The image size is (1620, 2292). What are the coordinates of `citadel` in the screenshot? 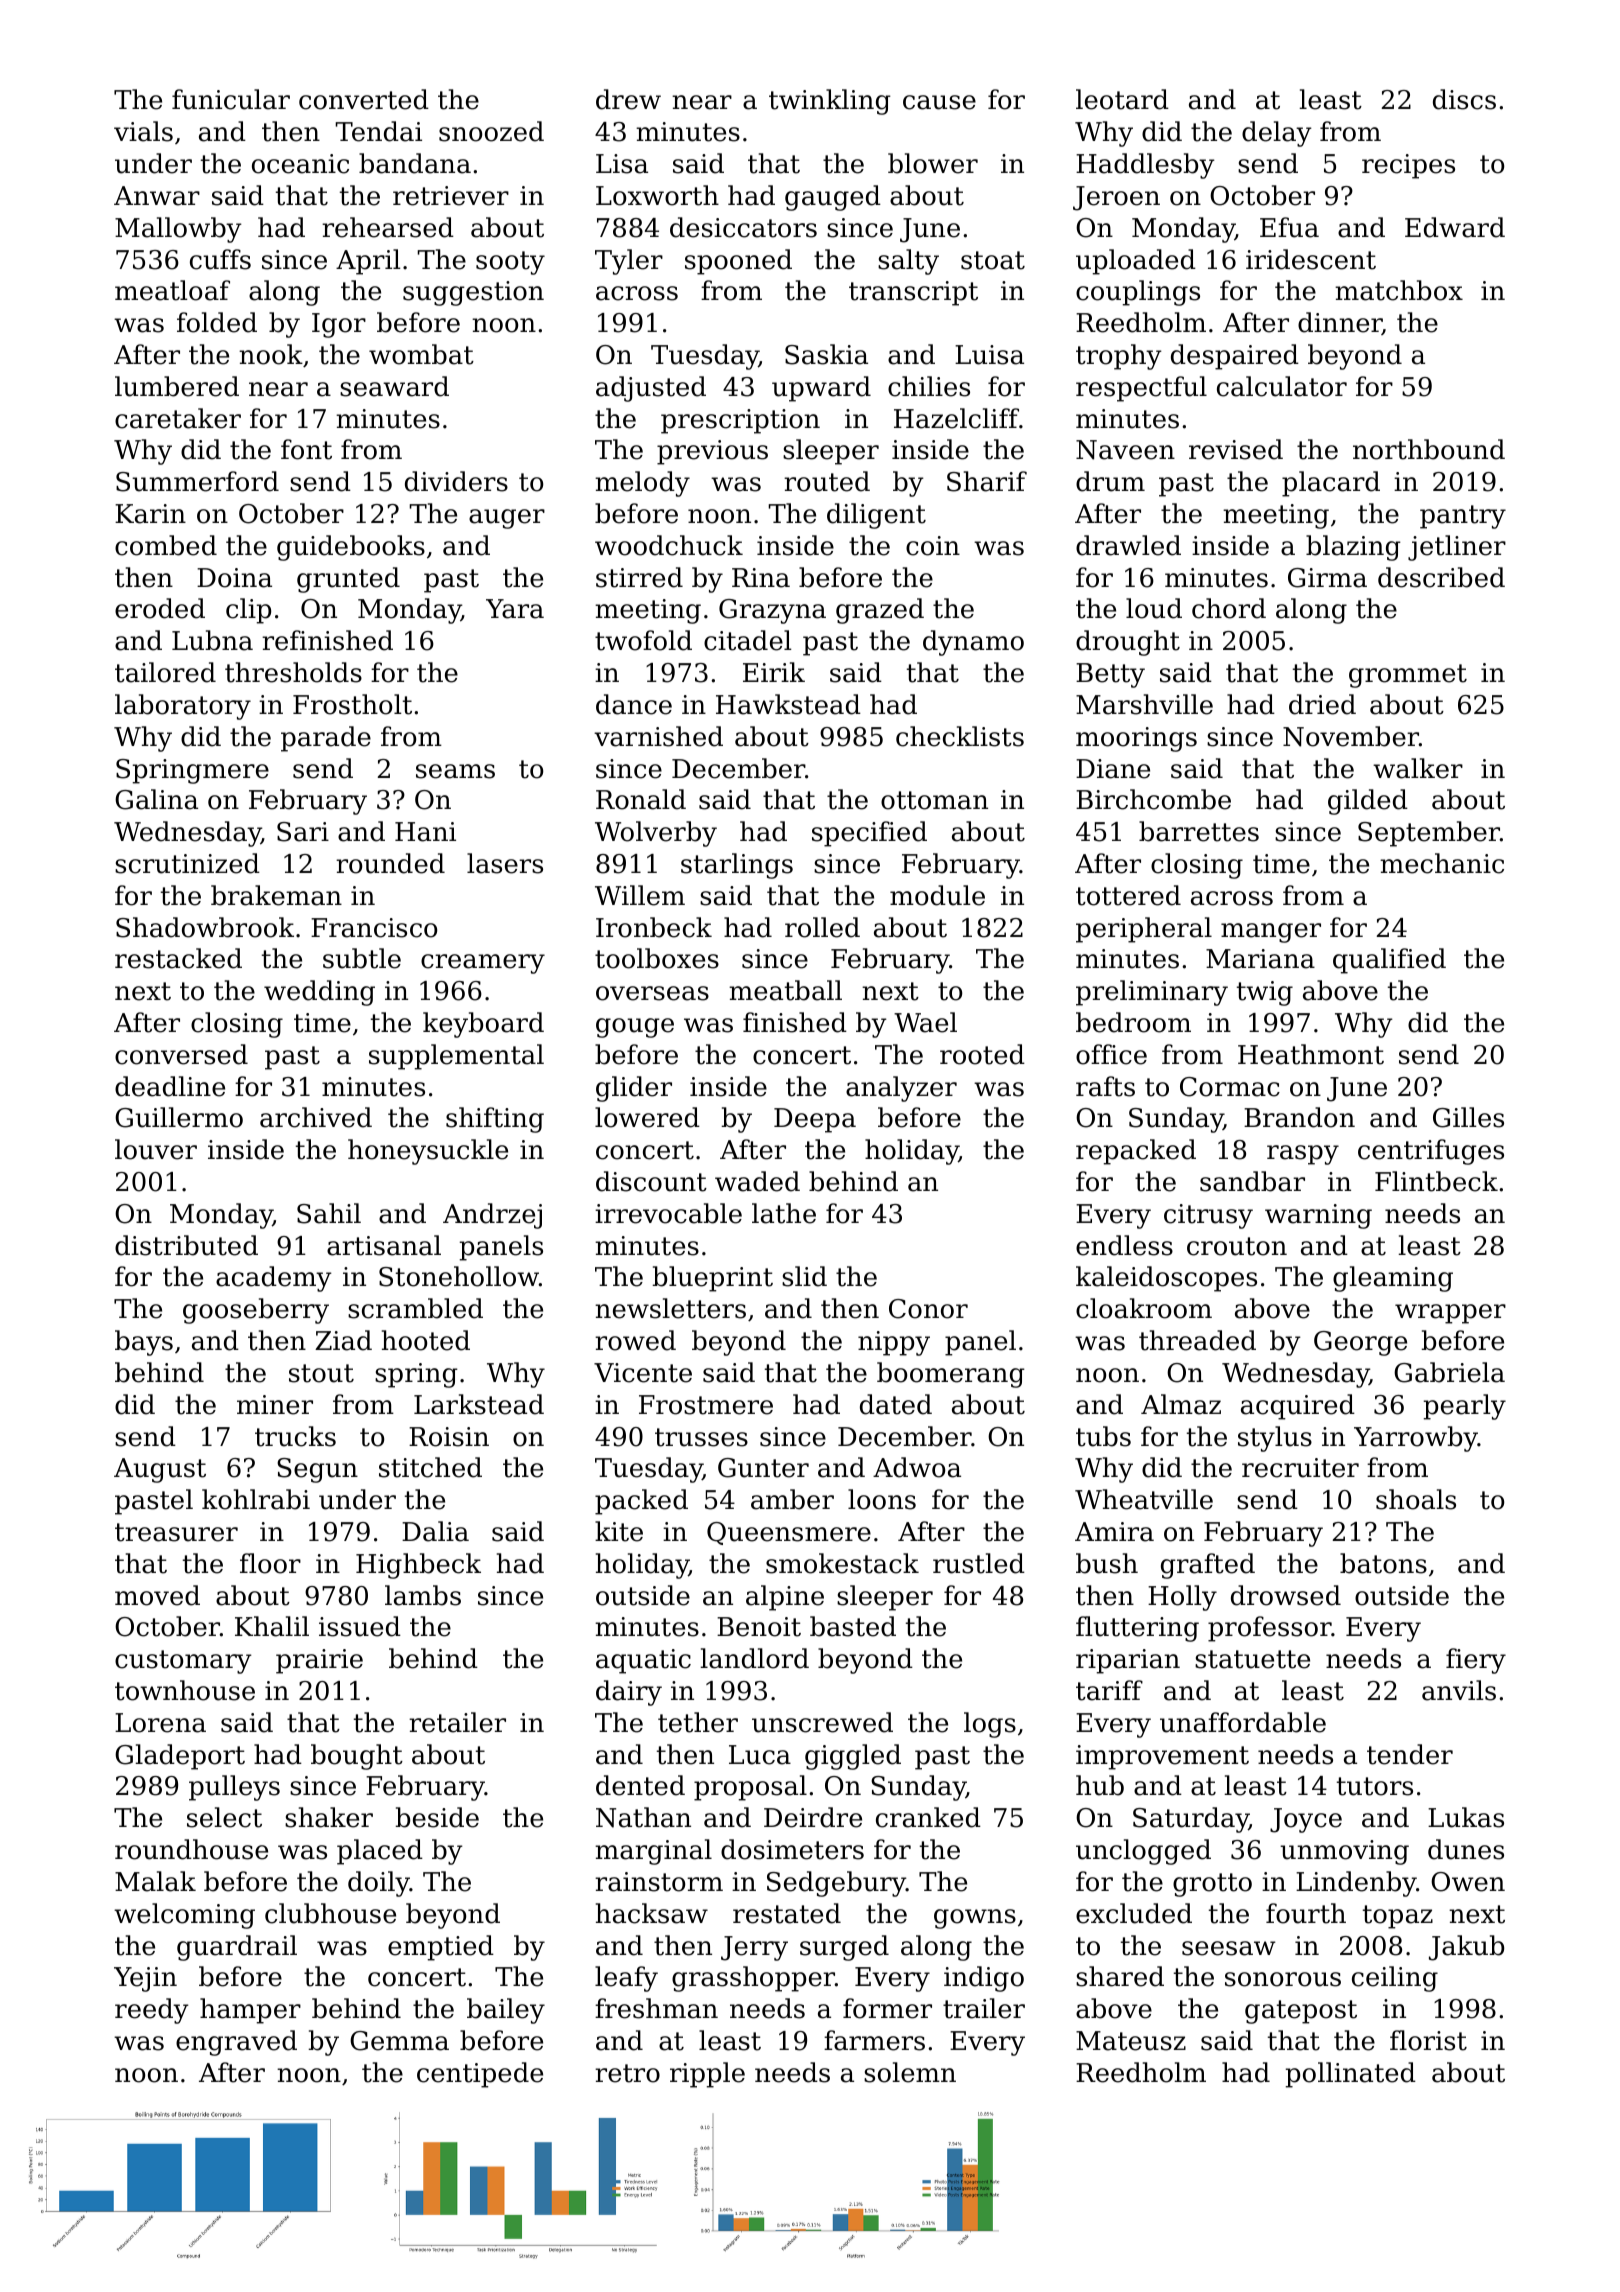 It's located at (748, 640).
